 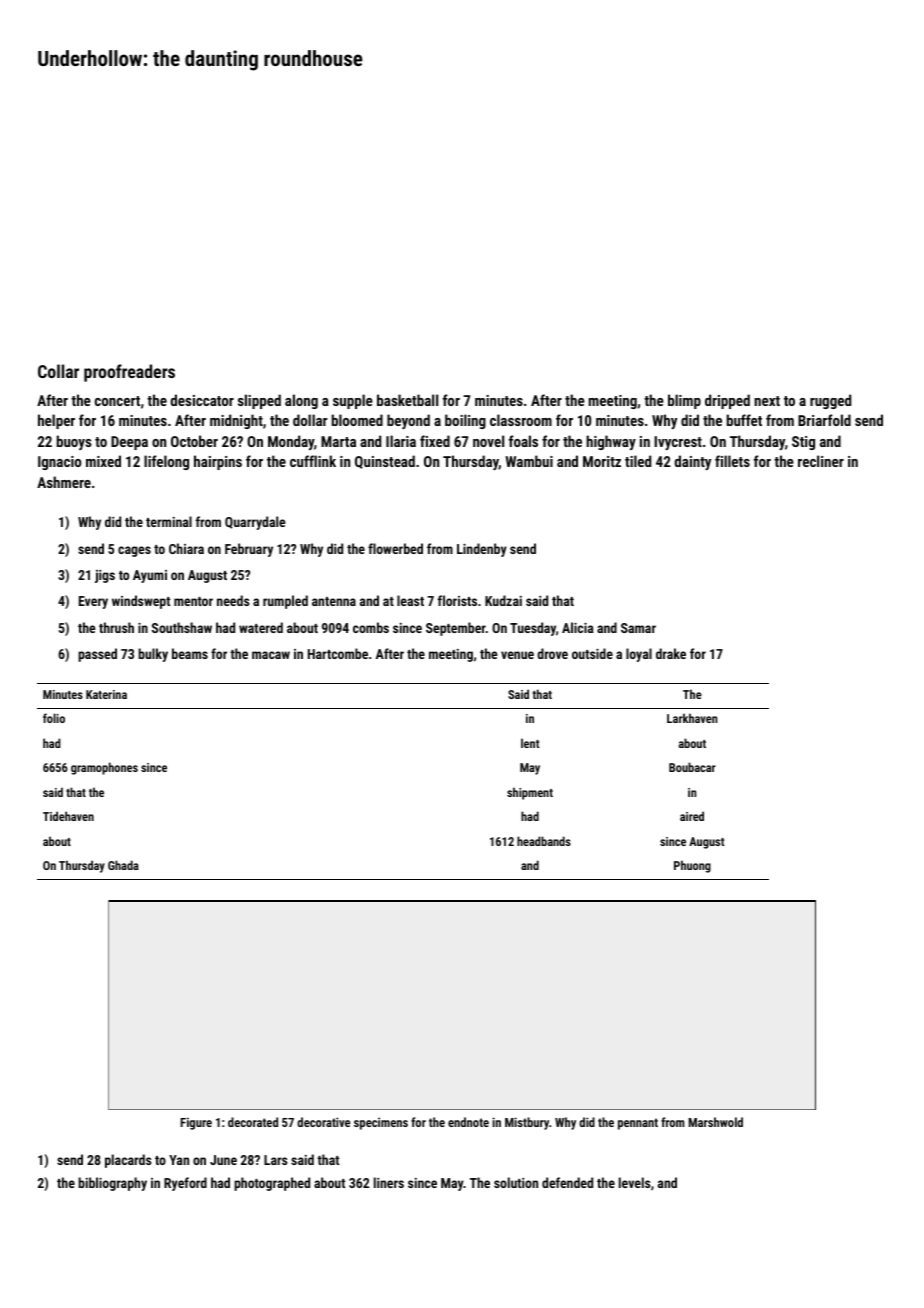 I want to click on dainty, so click(x=692, y=462).
